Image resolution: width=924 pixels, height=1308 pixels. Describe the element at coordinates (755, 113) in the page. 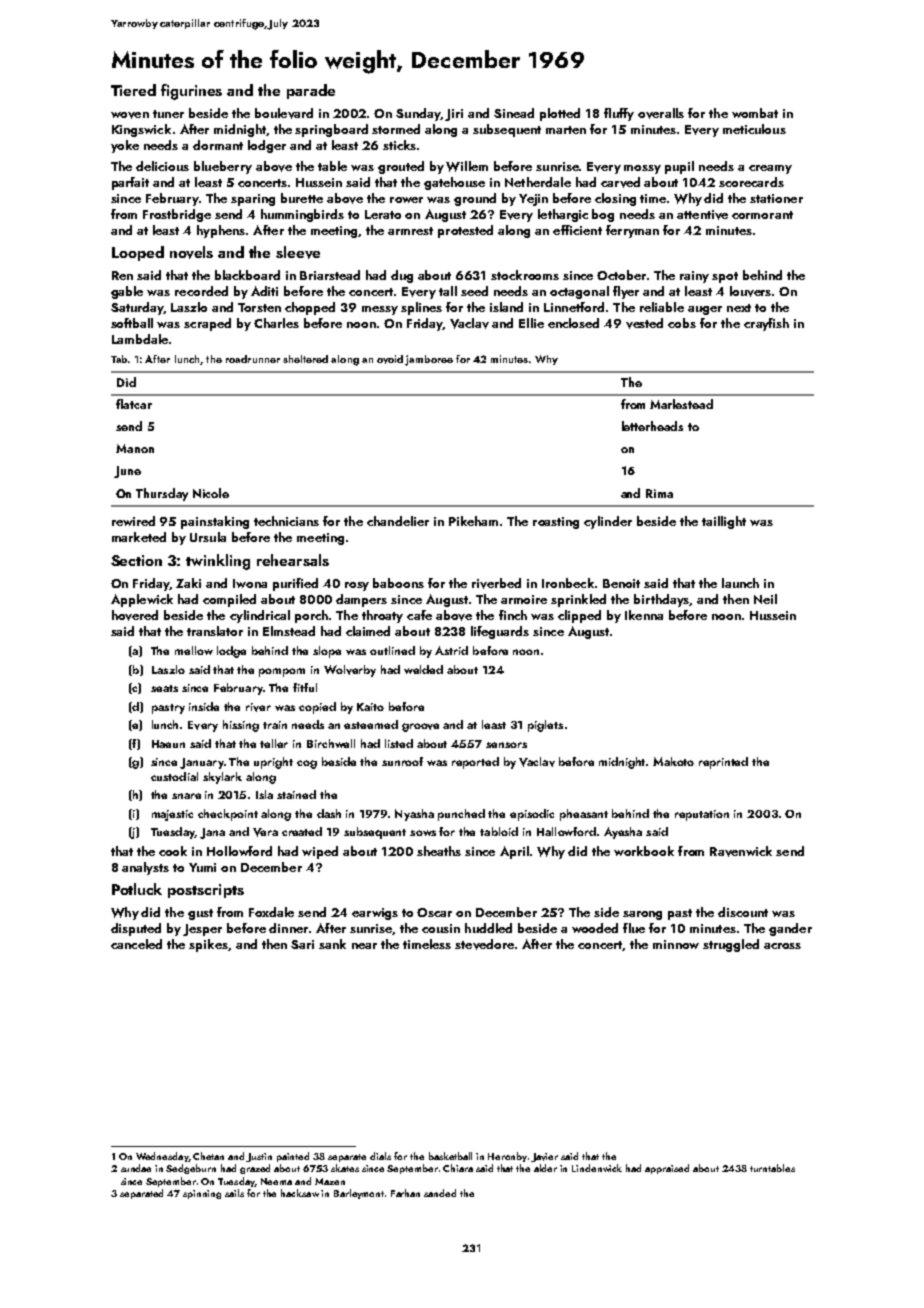

I see `wombat` at that location.
